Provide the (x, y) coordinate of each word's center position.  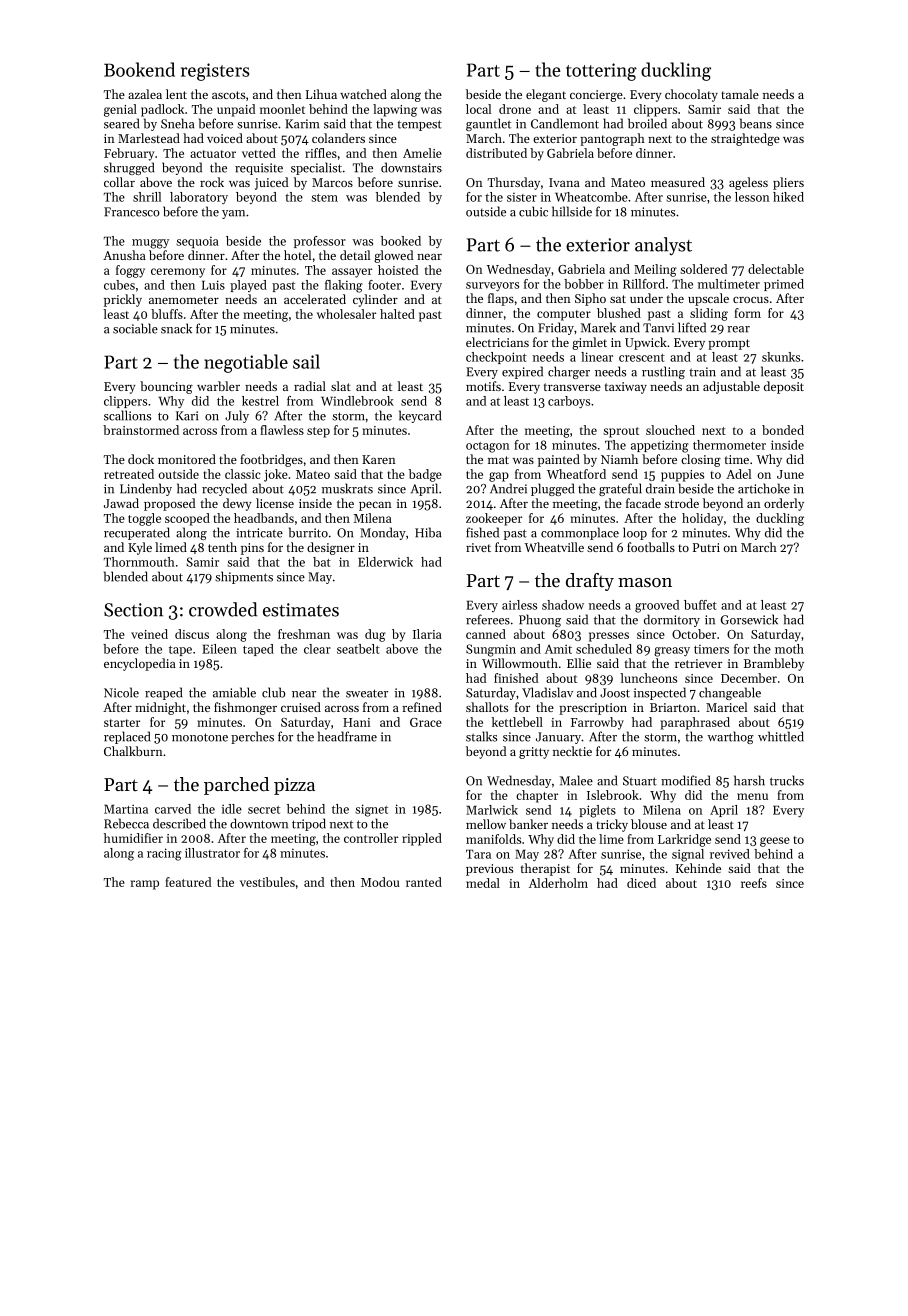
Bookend (139, 69)
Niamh (619, 459)
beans (756, 123)
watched (363, 94)
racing (164, 854)
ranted (424, 882)
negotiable (246, 363)
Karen (379, 459)
